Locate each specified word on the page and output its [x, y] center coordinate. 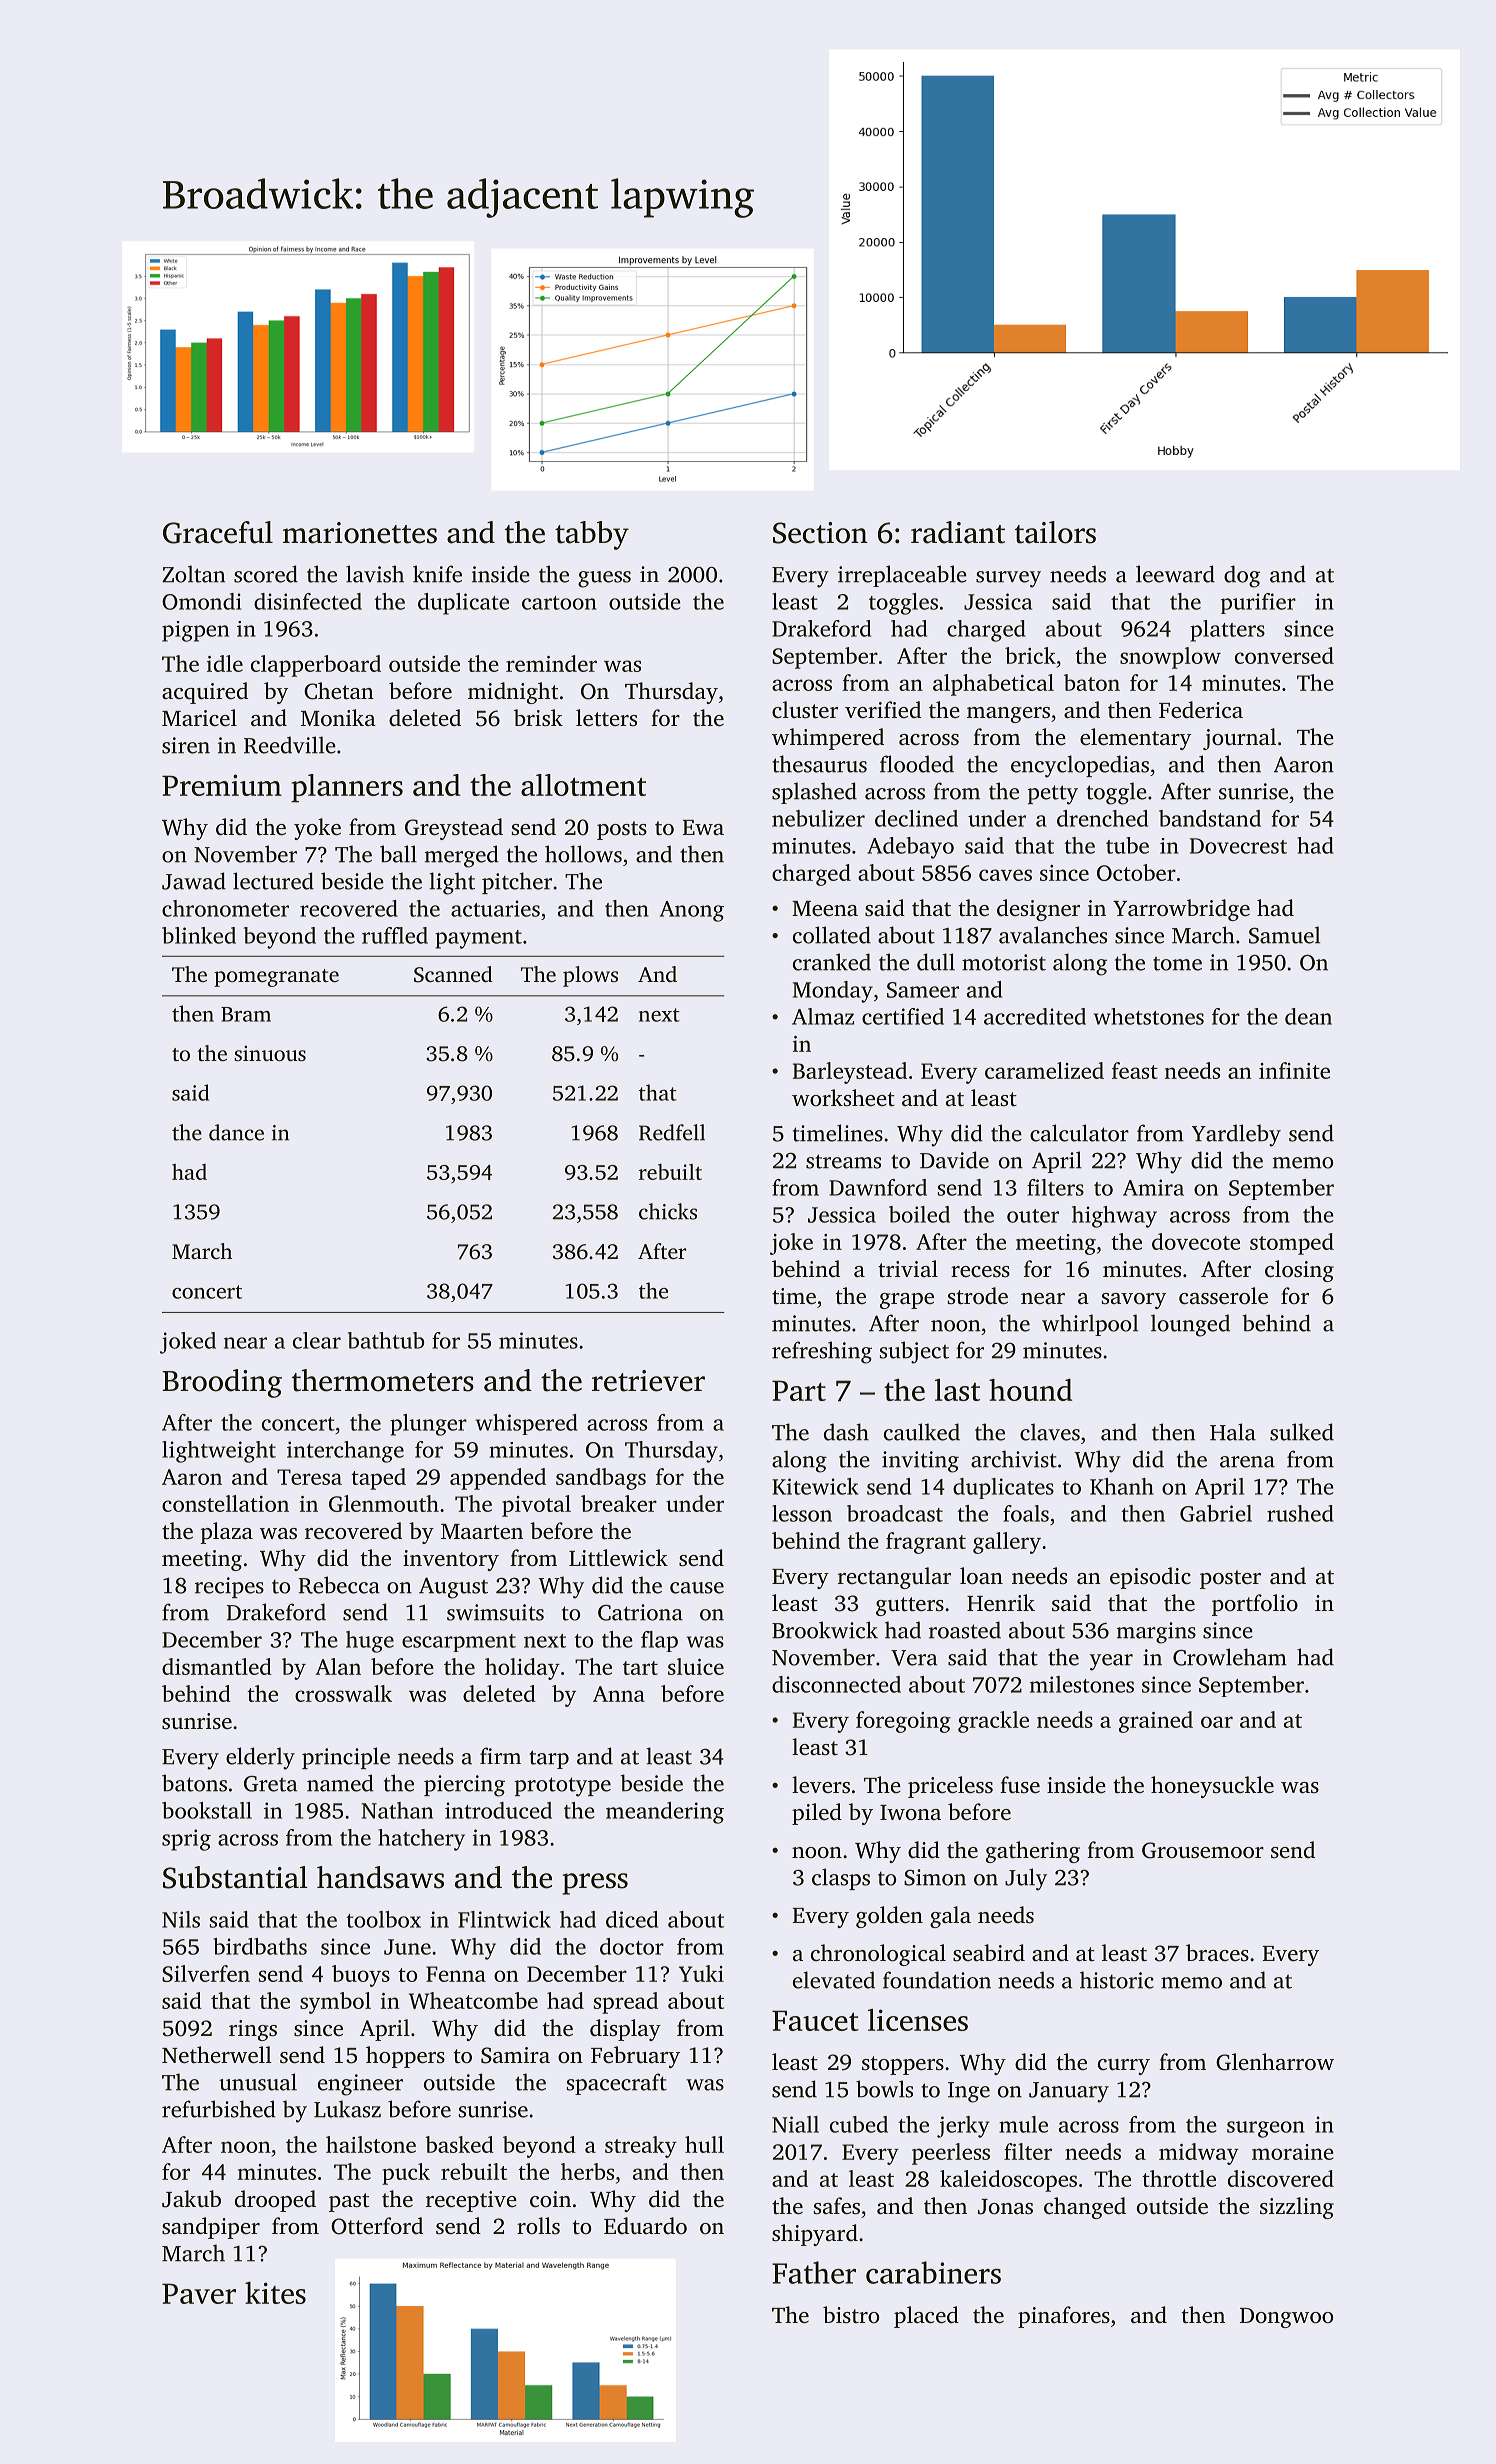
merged [462, 856]
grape [907, 1301]
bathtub [386, 1340]
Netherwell [217, 2055]
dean [1308, 1016]
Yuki [701, 1973]
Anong [692, 911]
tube [1127, 845]
